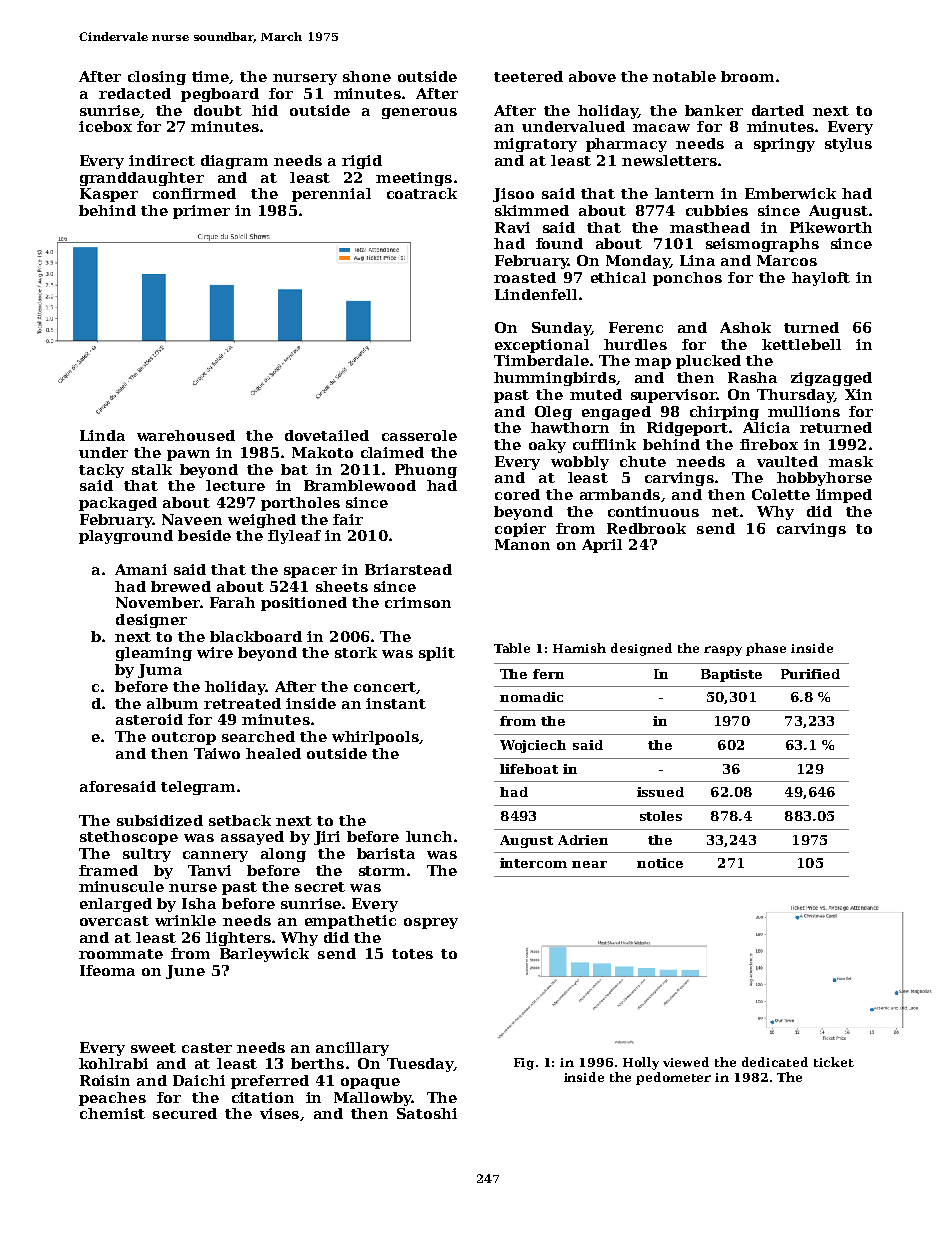 This screenshot has width=952, height=1233. Describe the element at coordinates (528, 76) in the screenshot. I see `teetered` at that location.
